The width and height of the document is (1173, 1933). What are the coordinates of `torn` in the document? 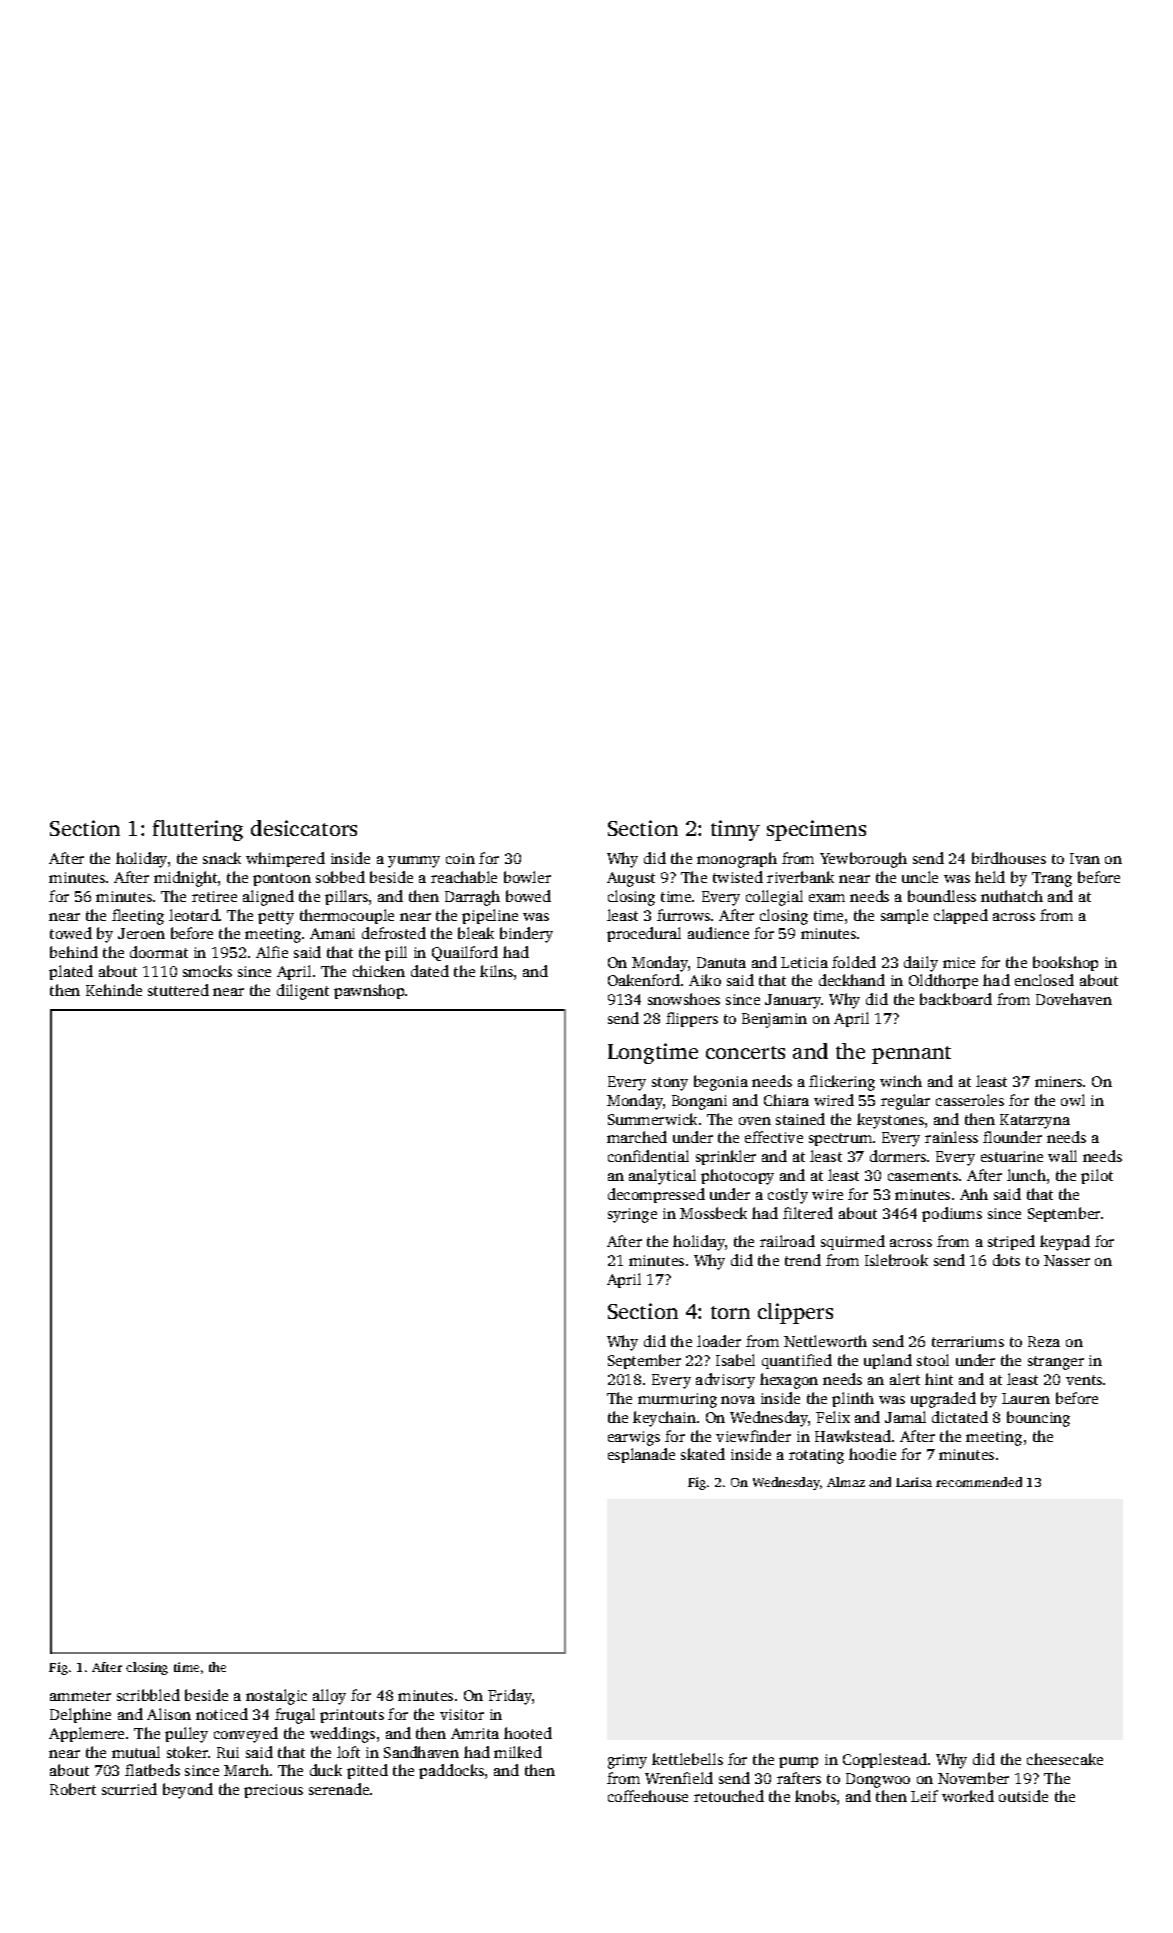 It's located at (730, 1312).
